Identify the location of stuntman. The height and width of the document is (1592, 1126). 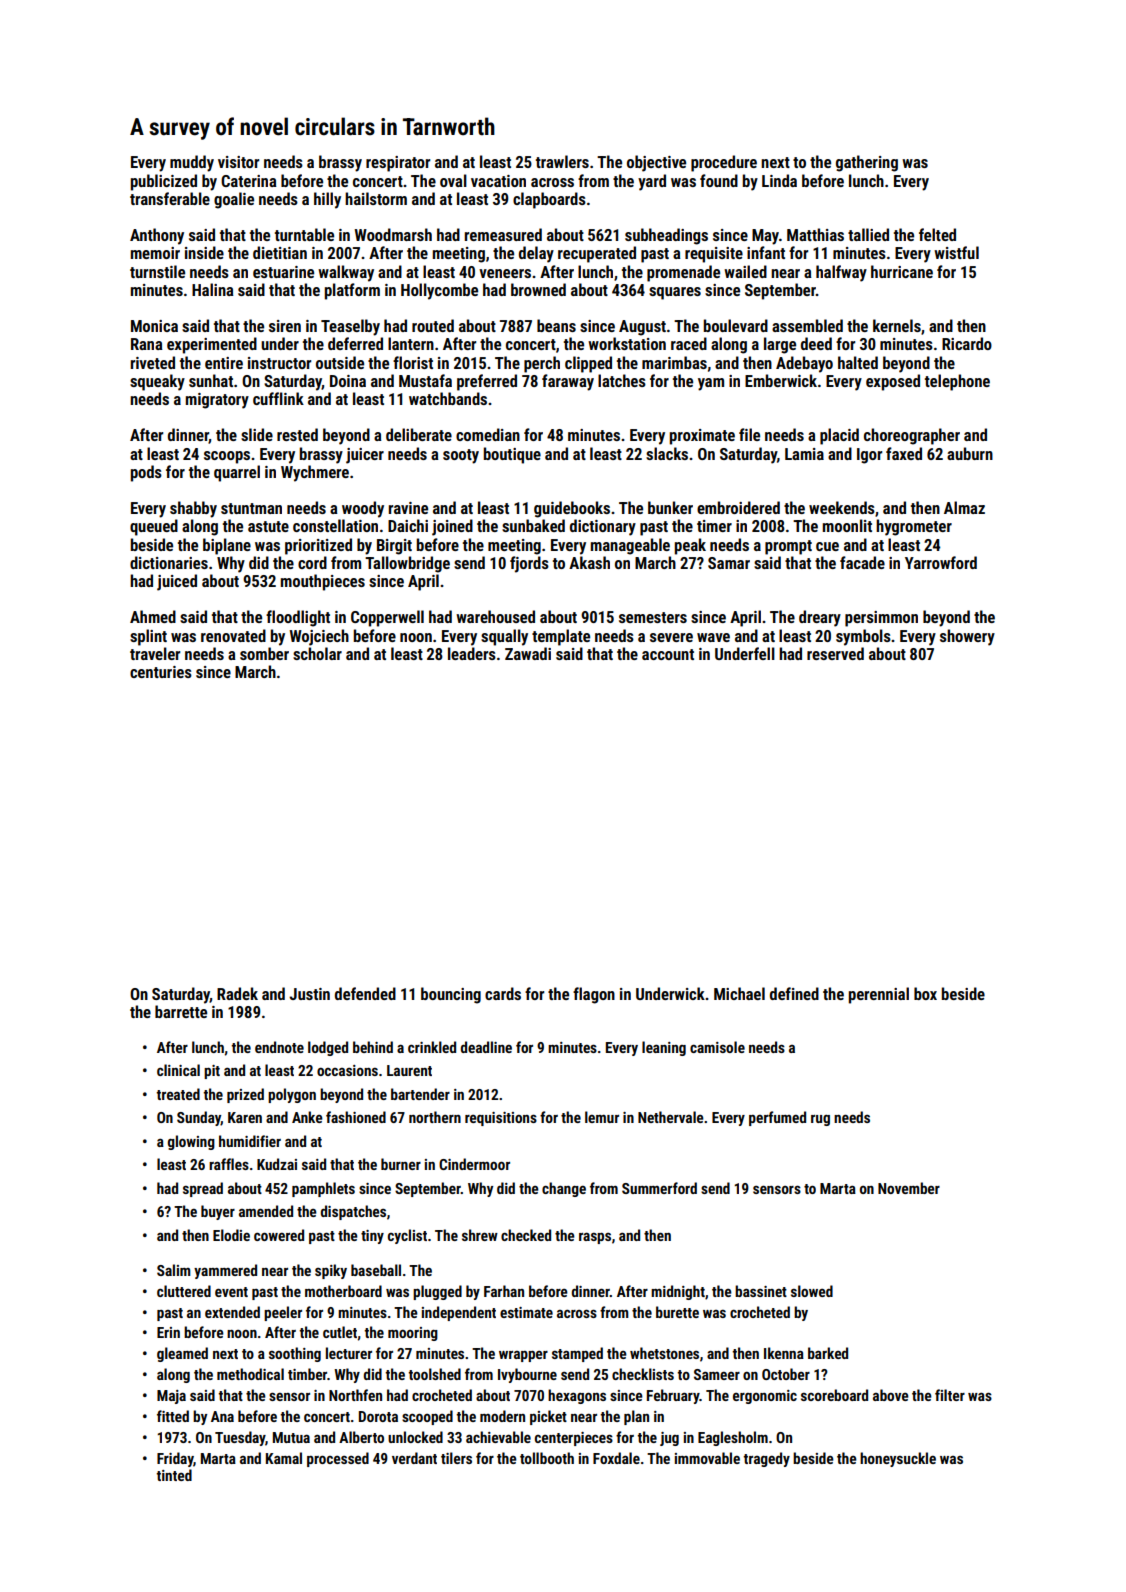
(251, 508).
